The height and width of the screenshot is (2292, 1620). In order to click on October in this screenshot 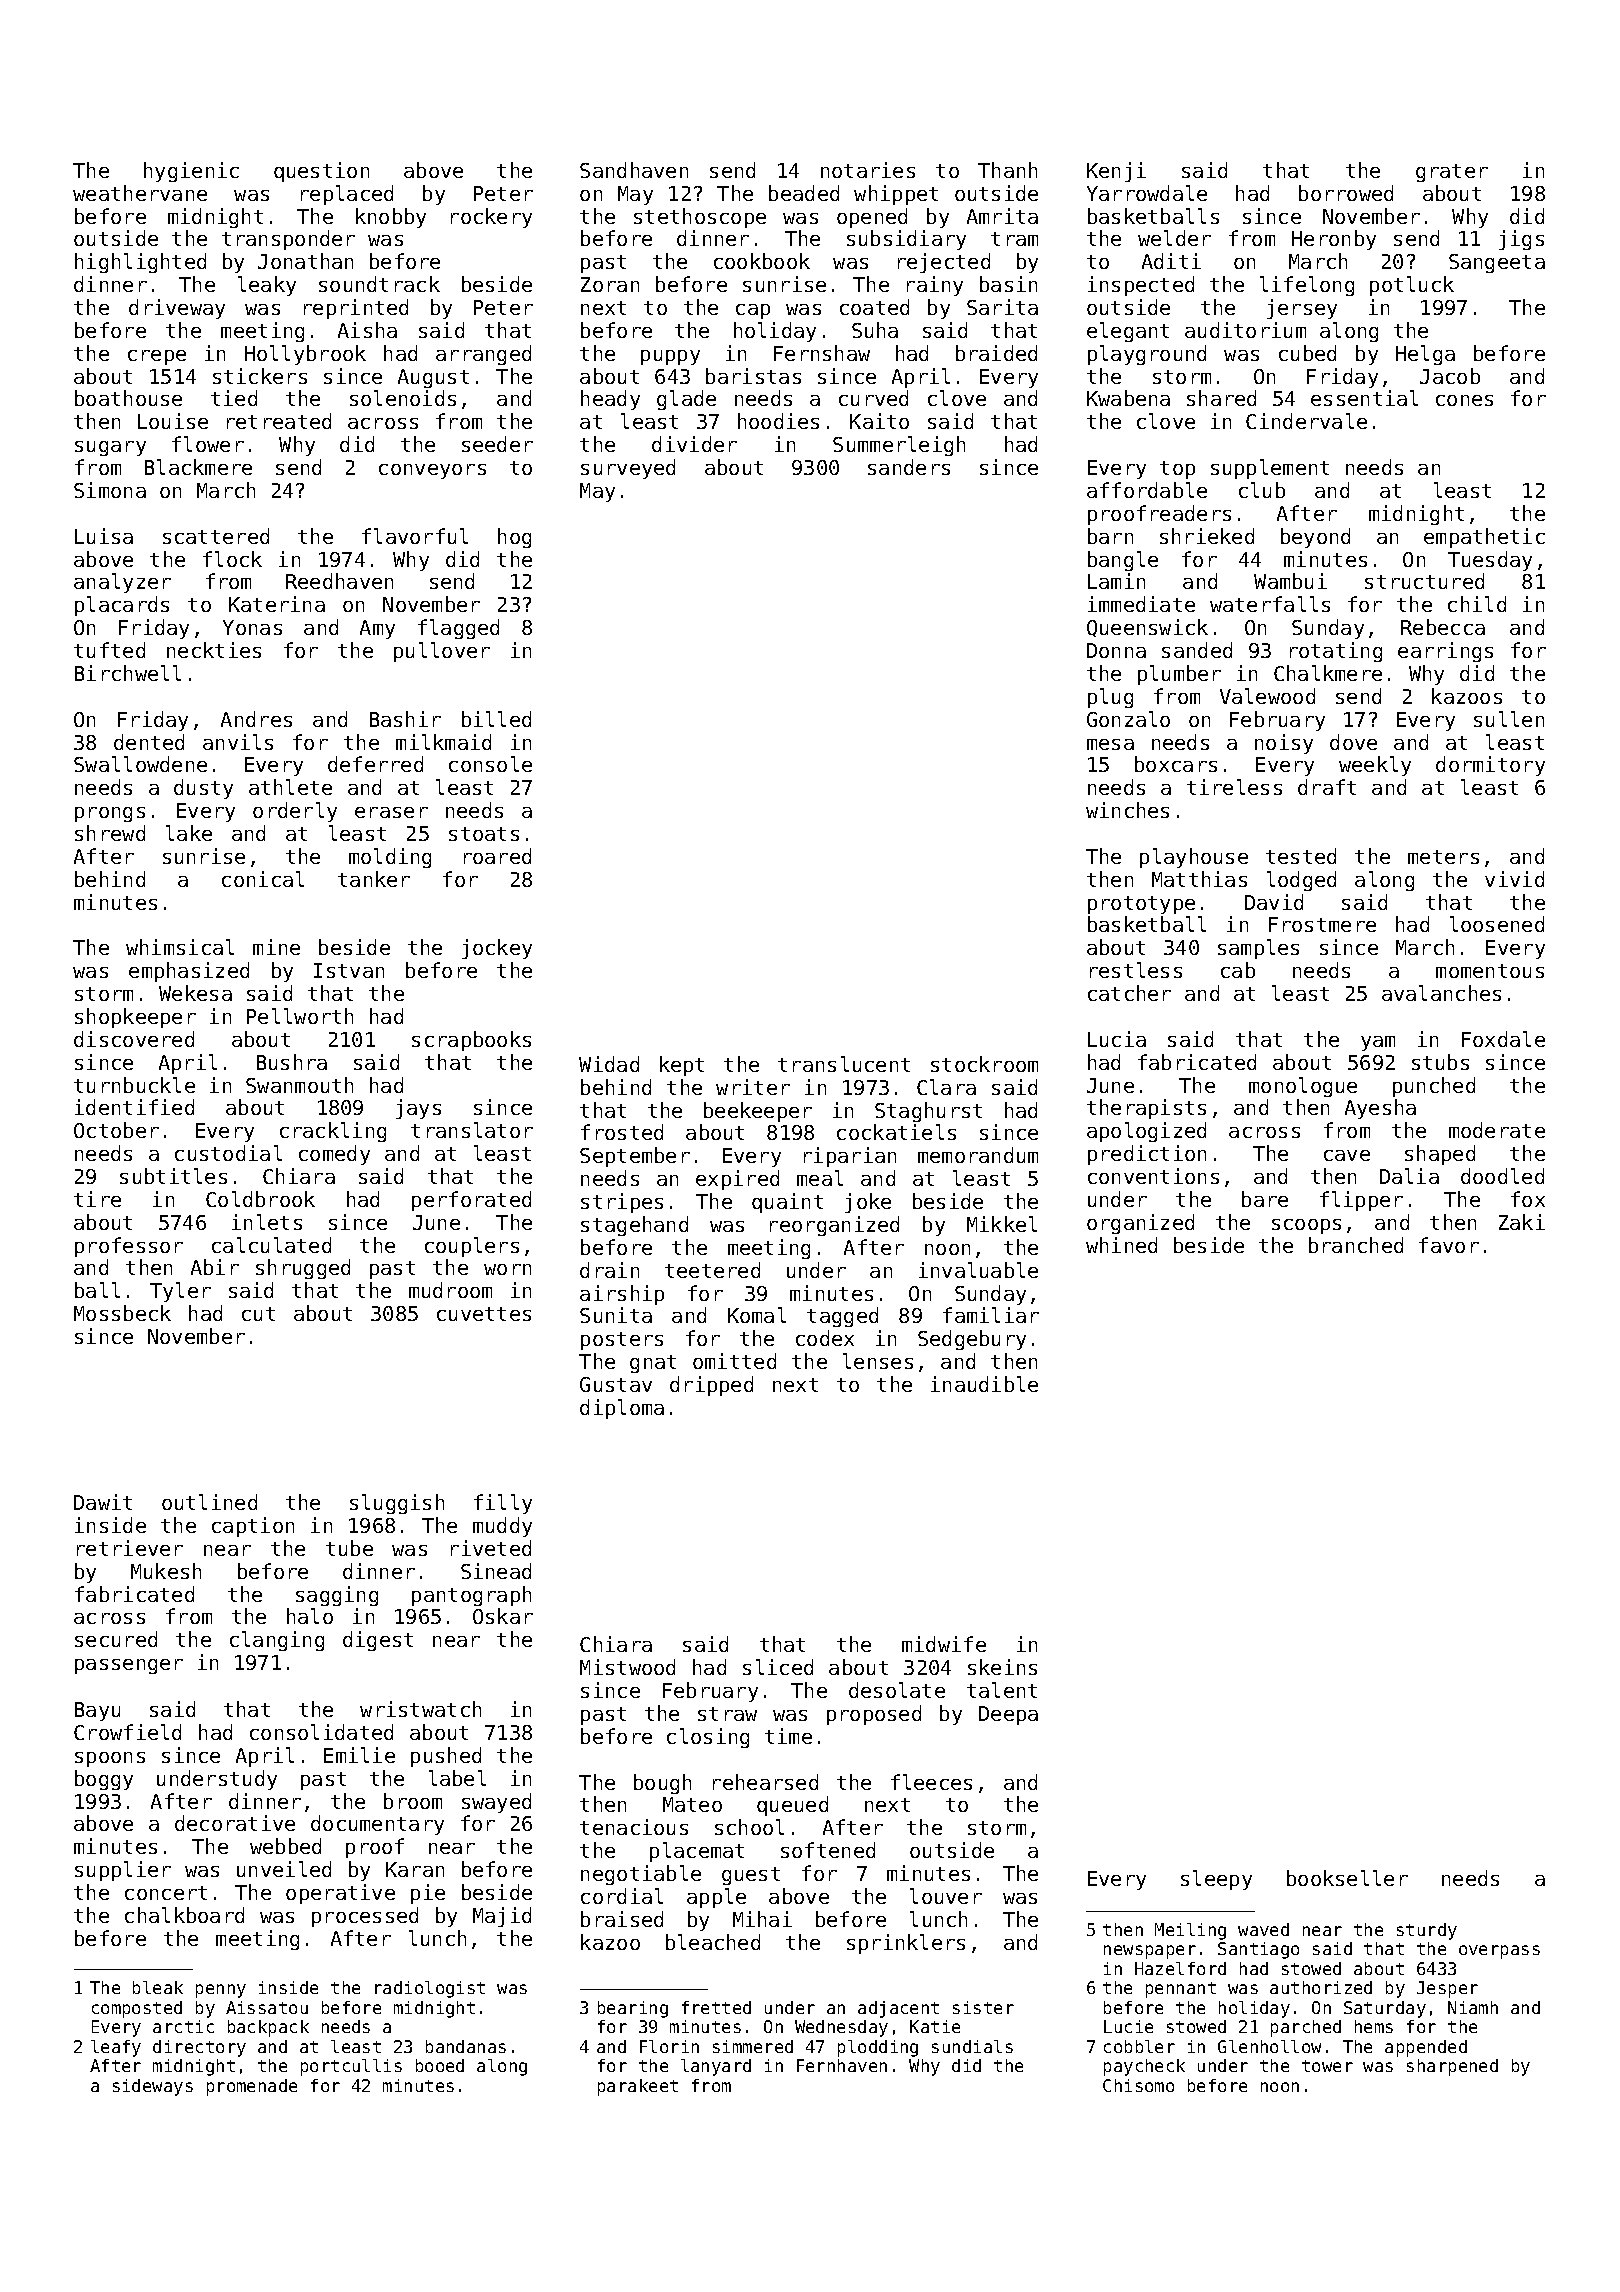, I will do `click(116, 1130)`.
